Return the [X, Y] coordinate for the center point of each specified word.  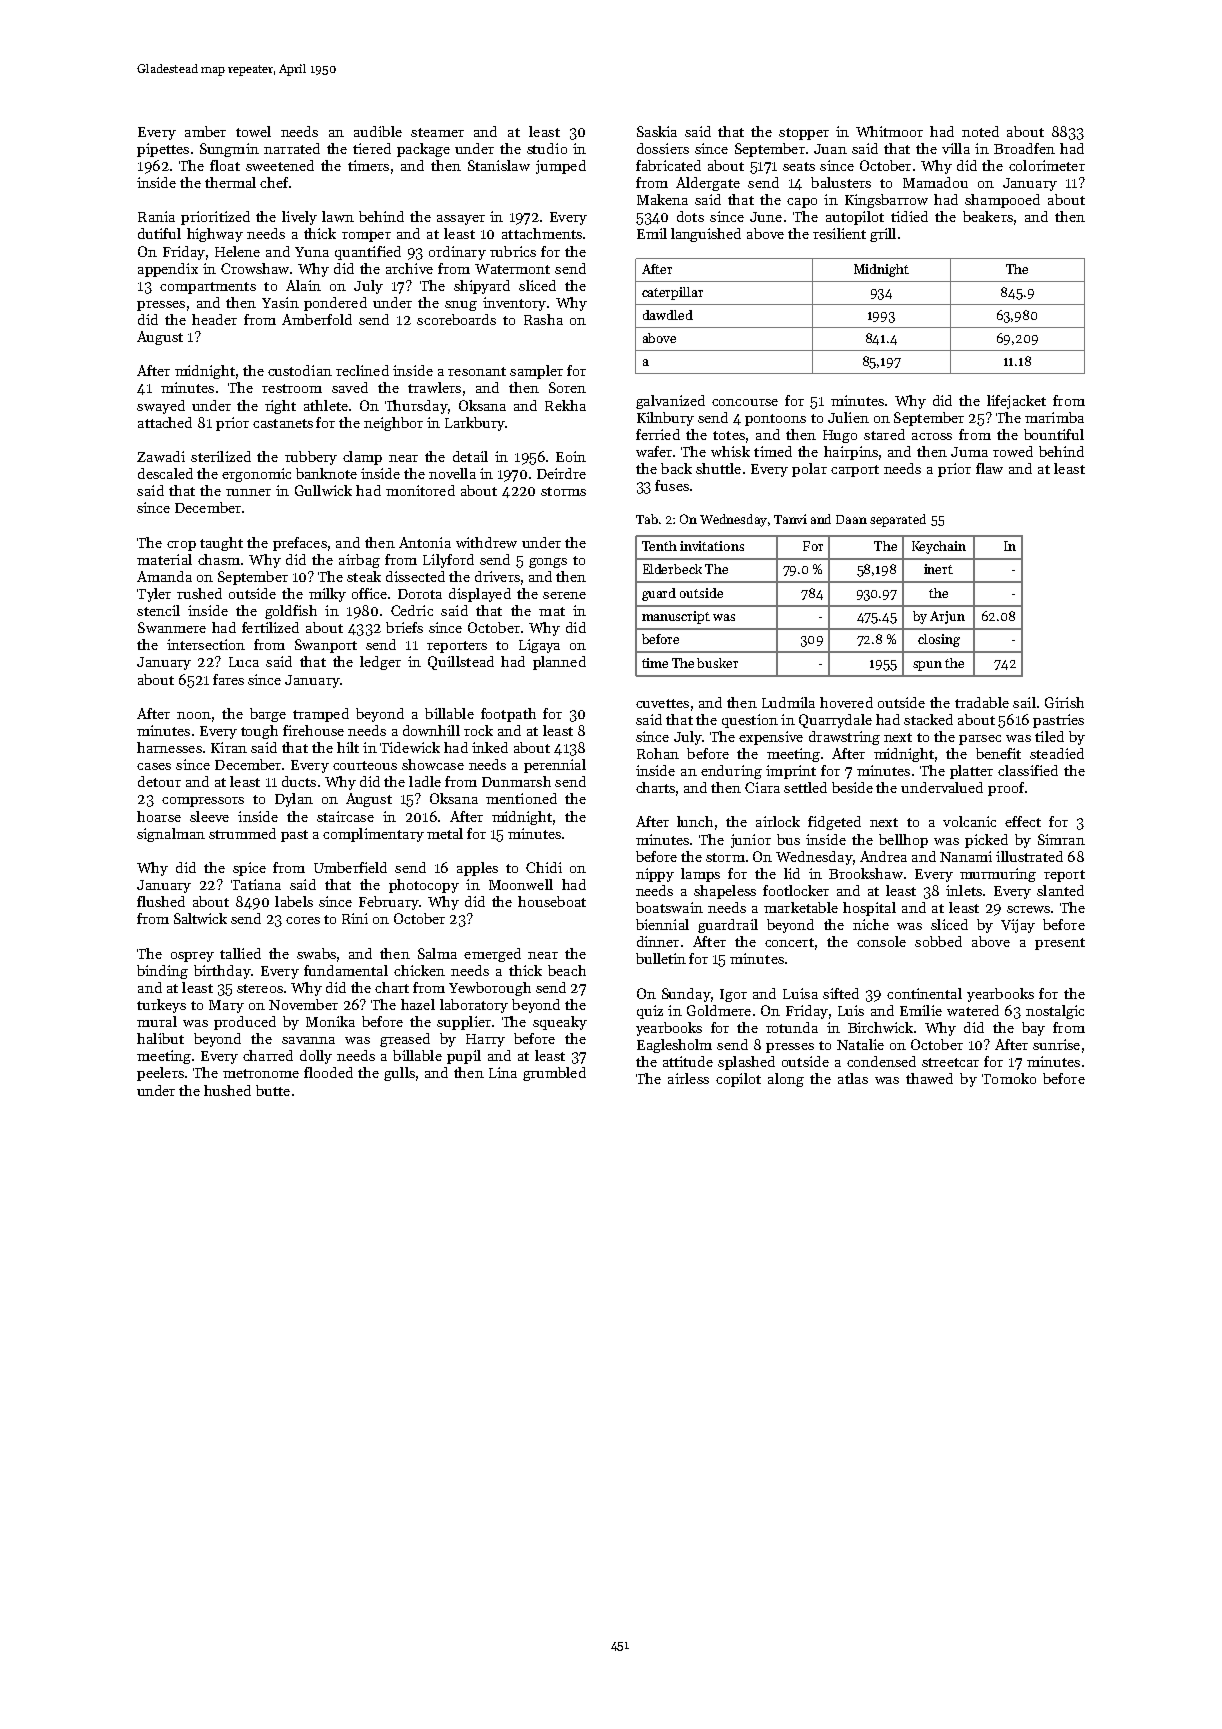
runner [248, 492]
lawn [338, 216]
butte [273, 1090]
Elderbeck [672, 569]
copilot [738, 1080]
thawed [929, 1078]
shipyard [482, 287]
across [932, 436]
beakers [988, 216]
